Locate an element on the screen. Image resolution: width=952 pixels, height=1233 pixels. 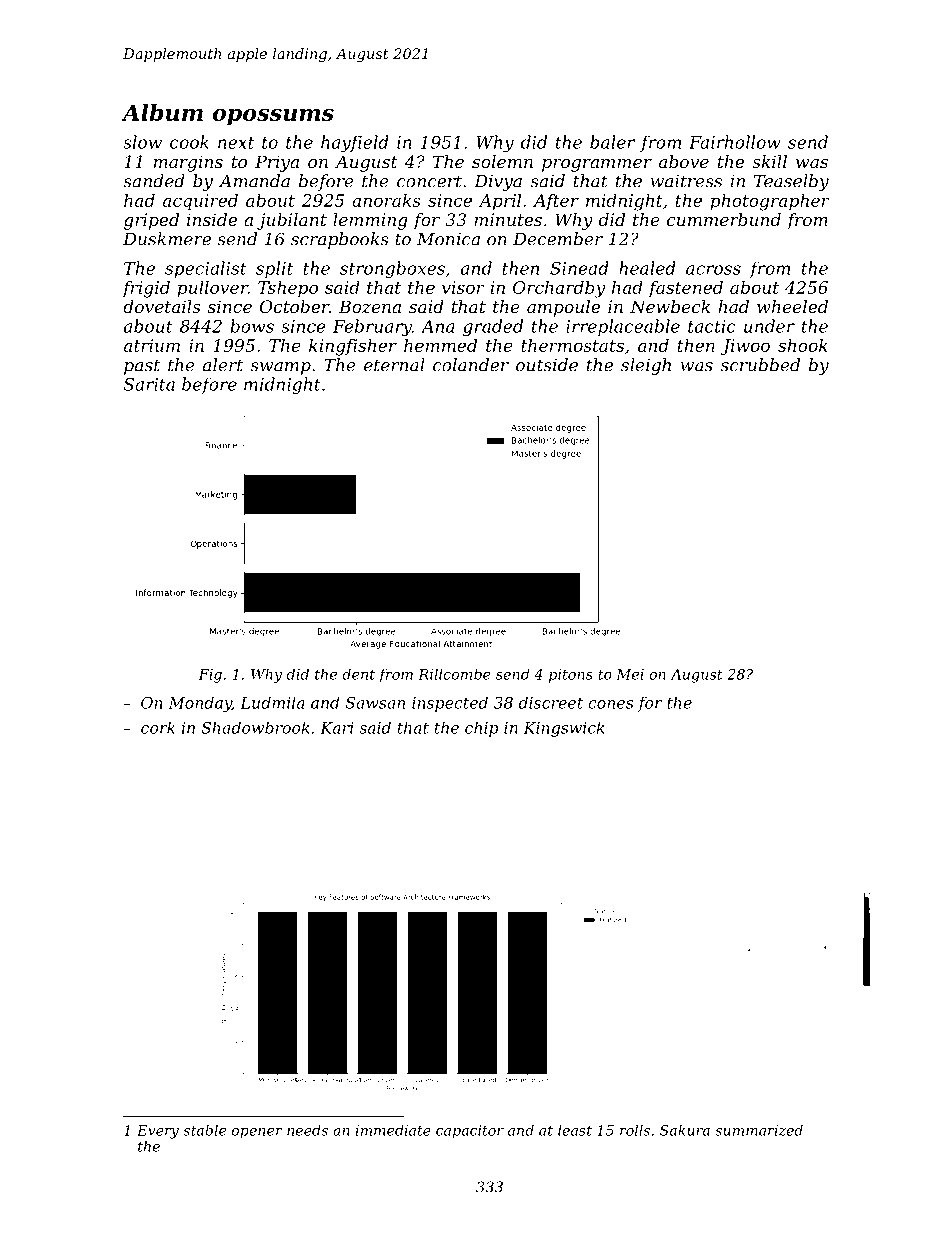
capacitor is located at coordinates (470, 1132).
